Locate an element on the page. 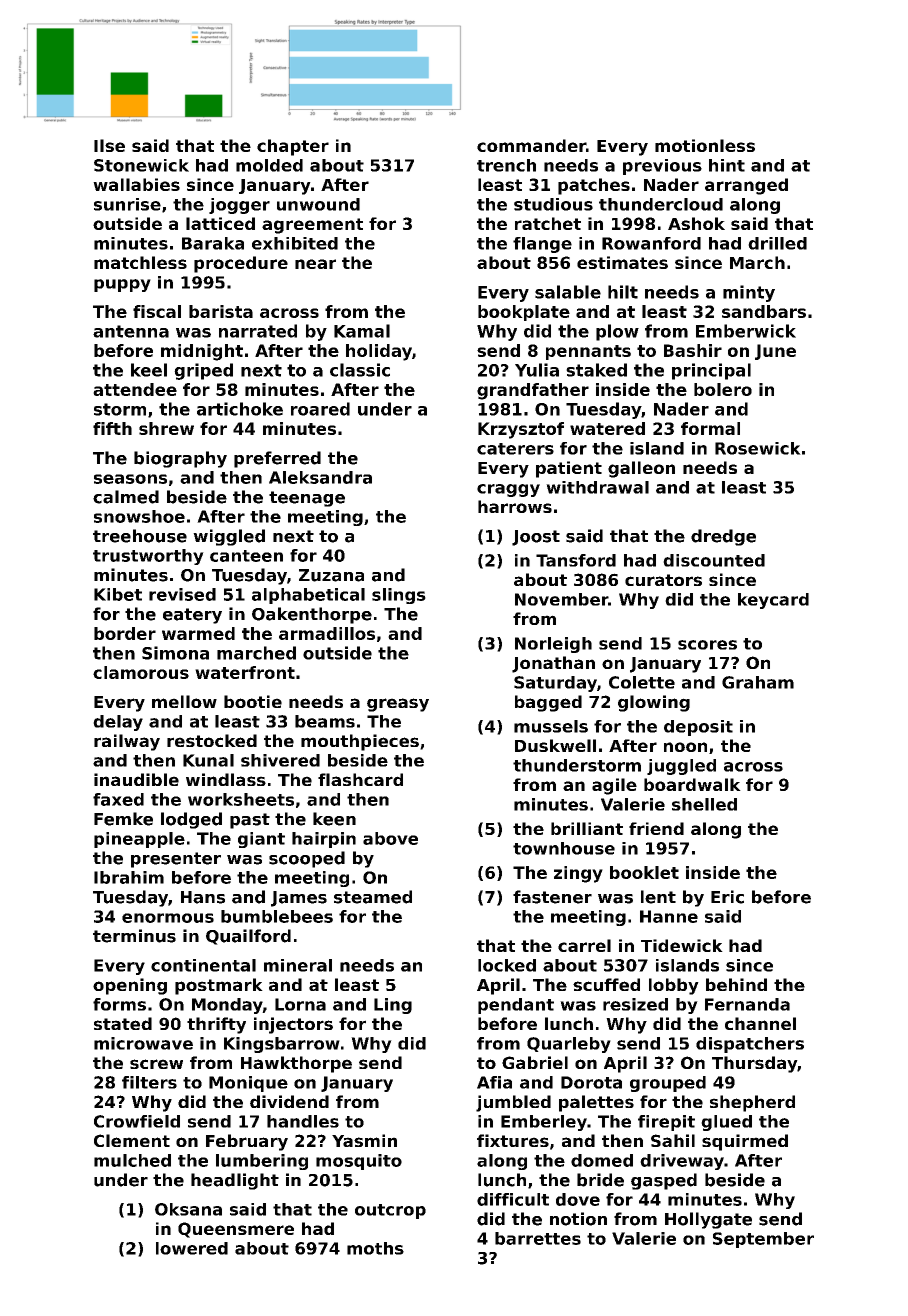 The image size is (908, 1316). above is located at coordinates (390, 838).
